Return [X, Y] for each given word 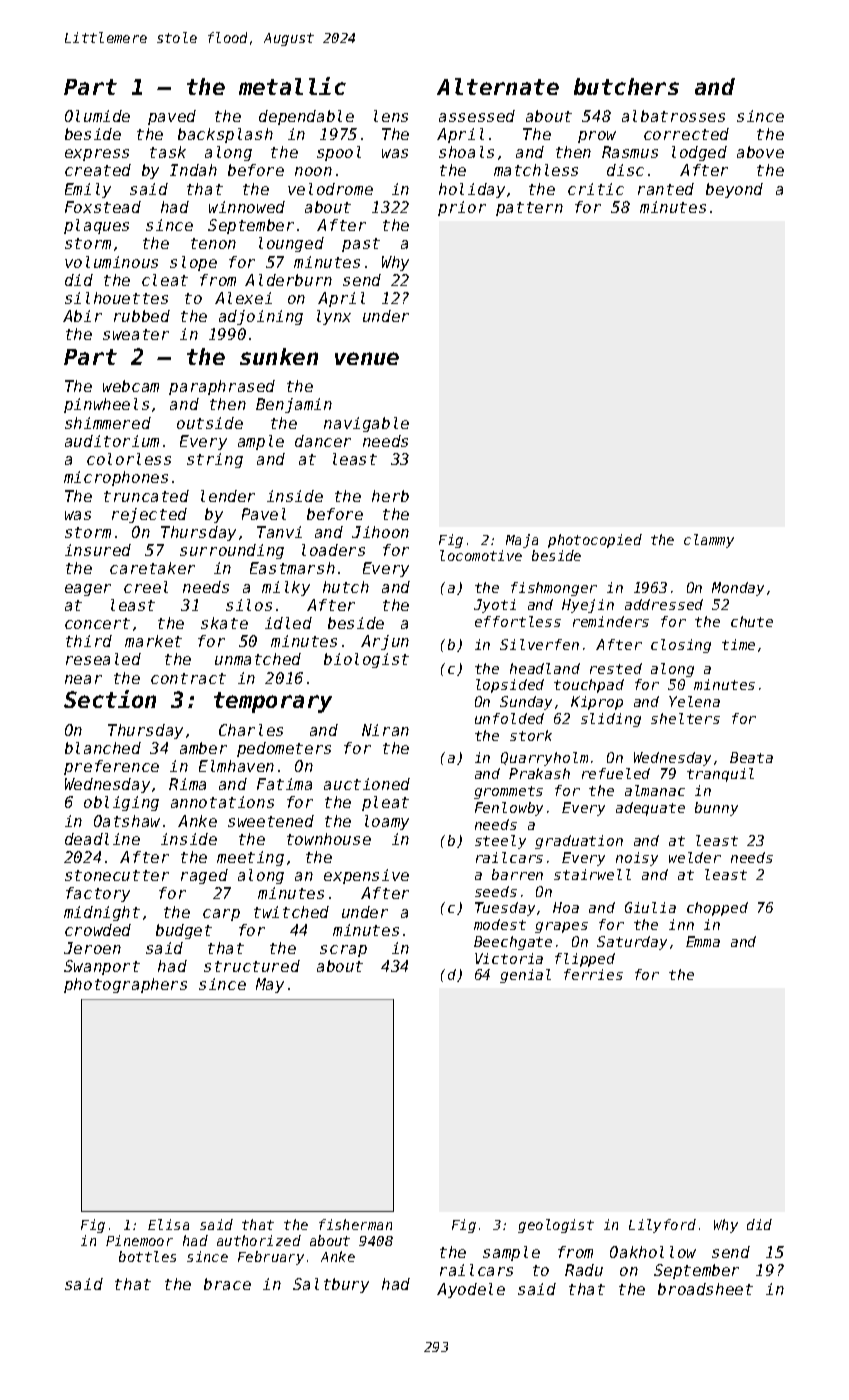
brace [227, 1284]
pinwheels [106, 405]
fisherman [355, 1224]
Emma [703, 941]
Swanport [102, 967]
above [760, 152]
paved [172, 117]
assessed [477, 116]
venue [367, 358]
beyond [734, 190]
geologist [556, 1226]
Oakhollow [653, 1252]
